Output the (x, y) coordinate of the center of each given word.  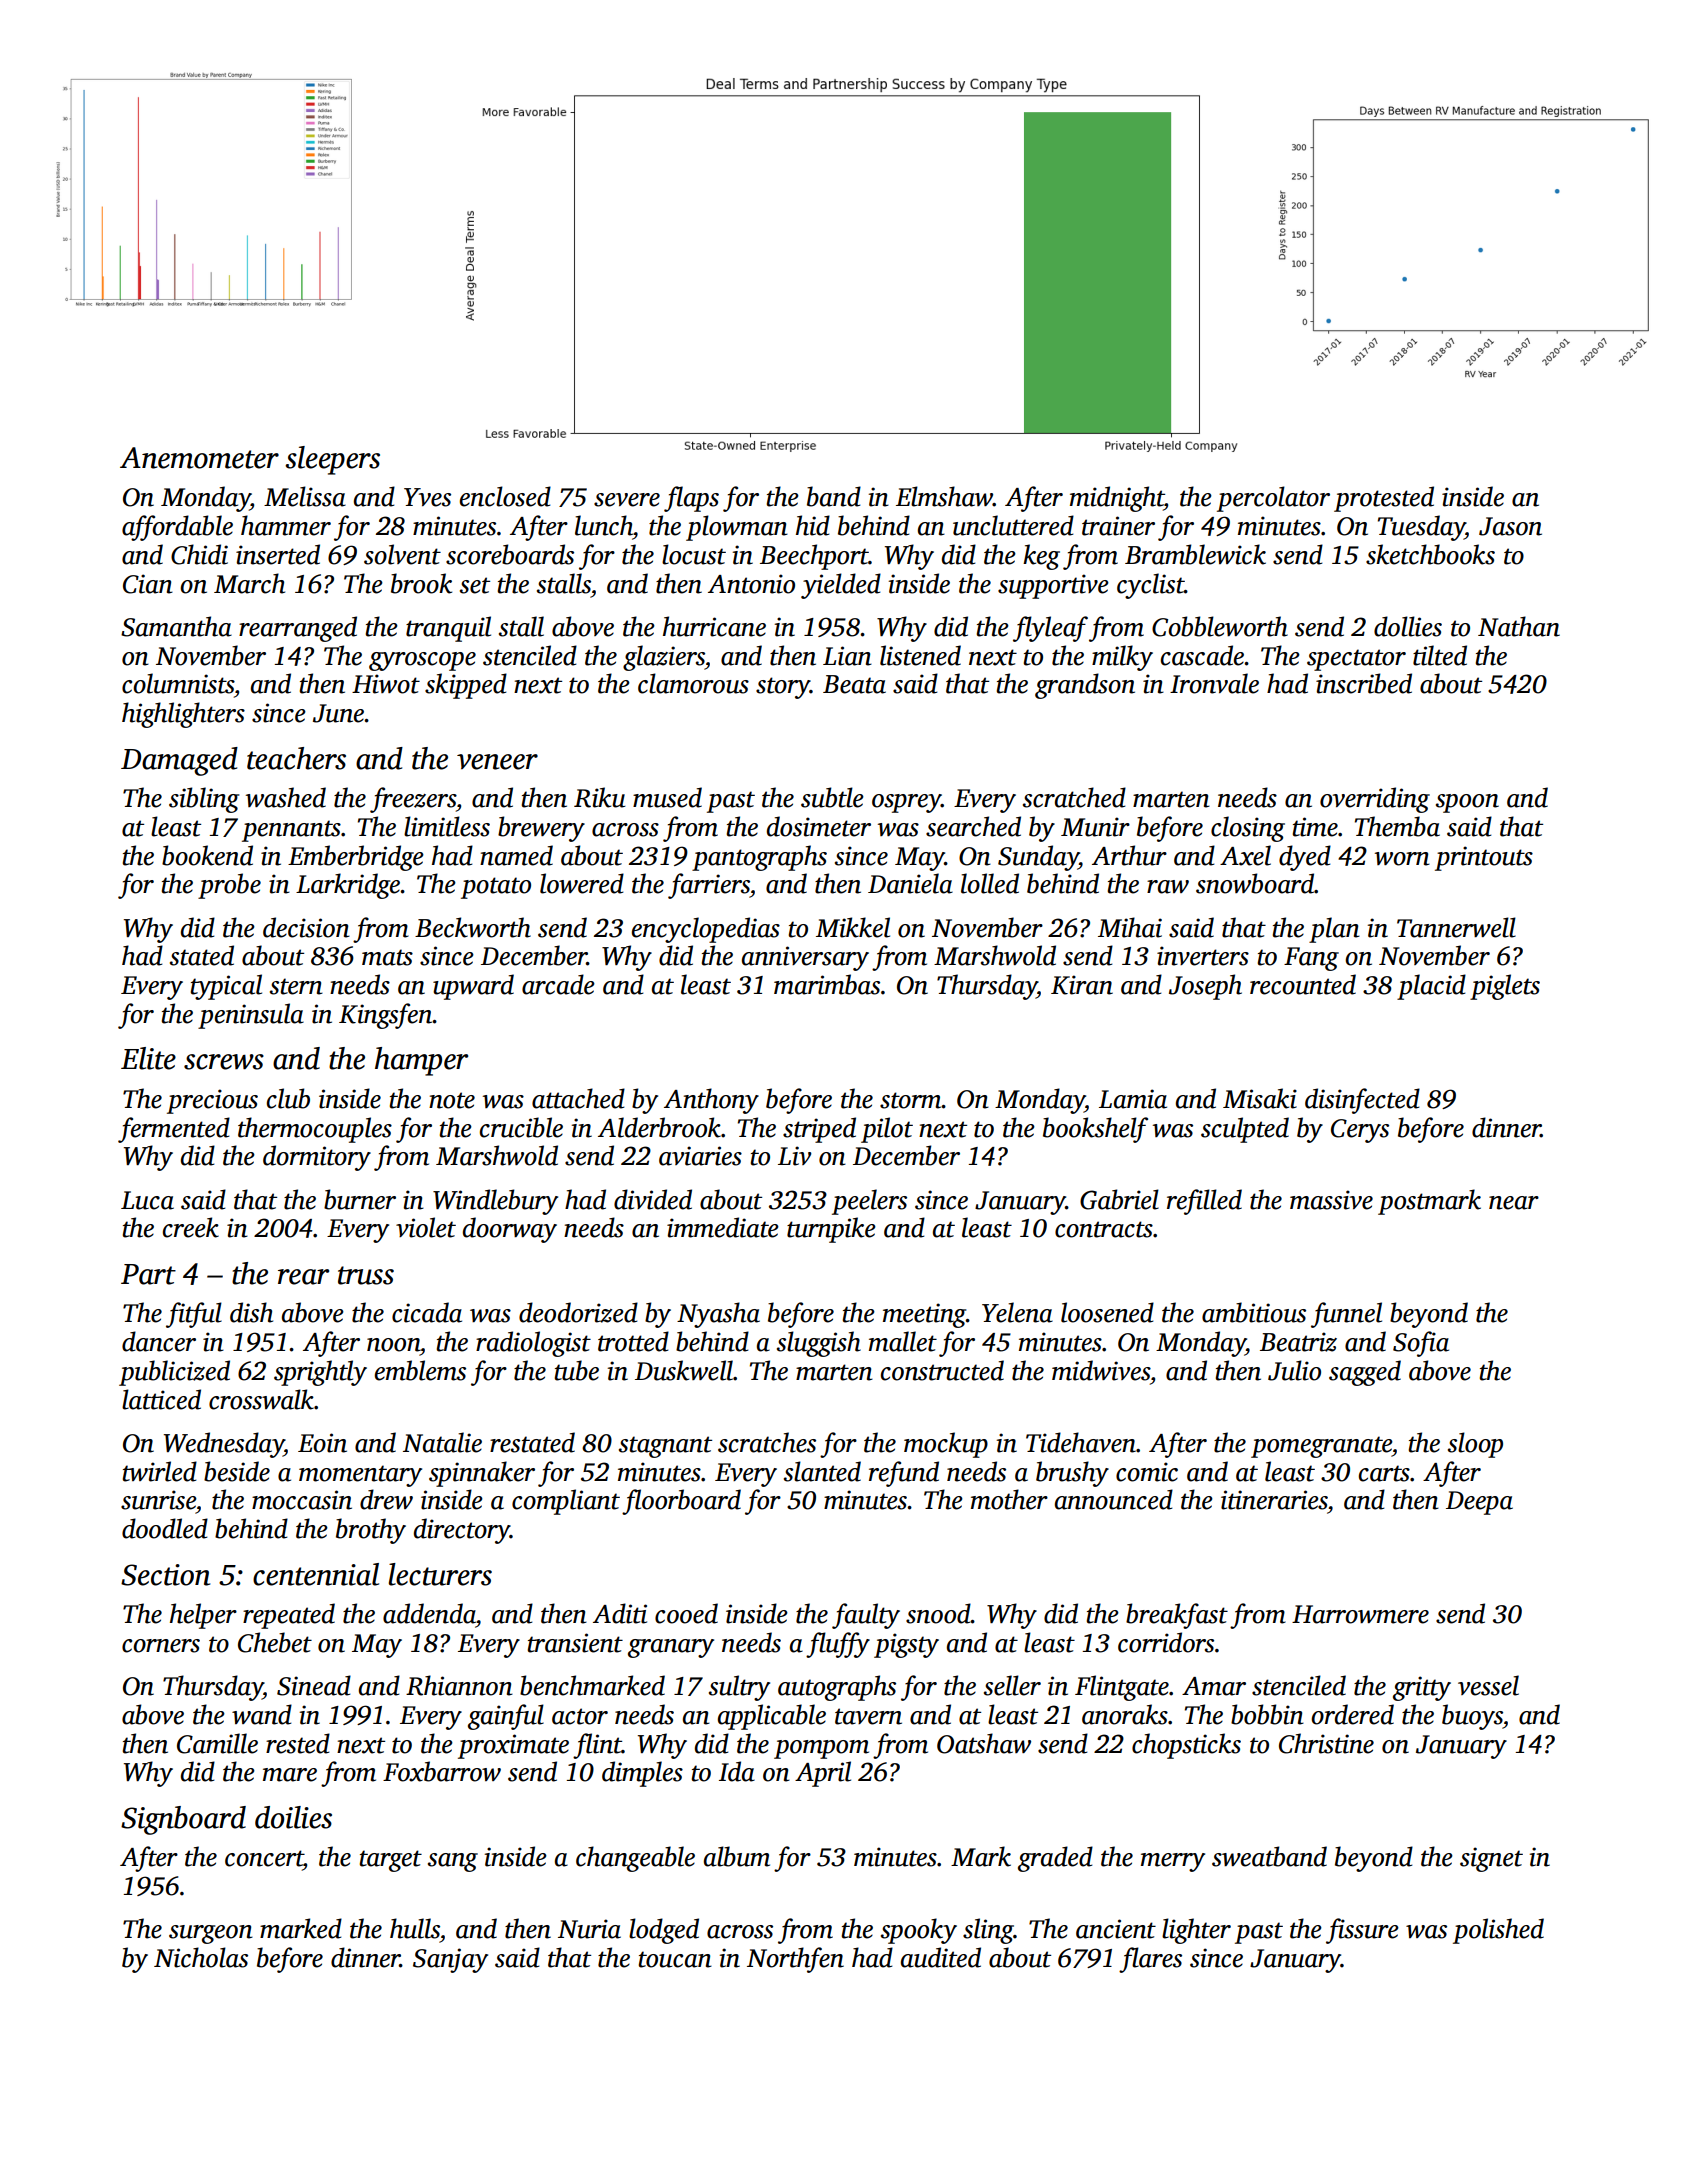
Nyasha (718, 1315)
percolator (1273, 499)
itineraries (1274, 1500)
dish (251, 1312)
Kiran (1082, 985)
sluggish (819, 1344)
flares (1150, 1960)
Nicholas (201, 1957)
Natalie (442, 1442)
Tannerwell (1456, 927)
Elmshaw (944, 496)
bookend (207, 855)
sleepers (332, 460)
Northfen (795, 1960)
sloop (1475, 1445)
